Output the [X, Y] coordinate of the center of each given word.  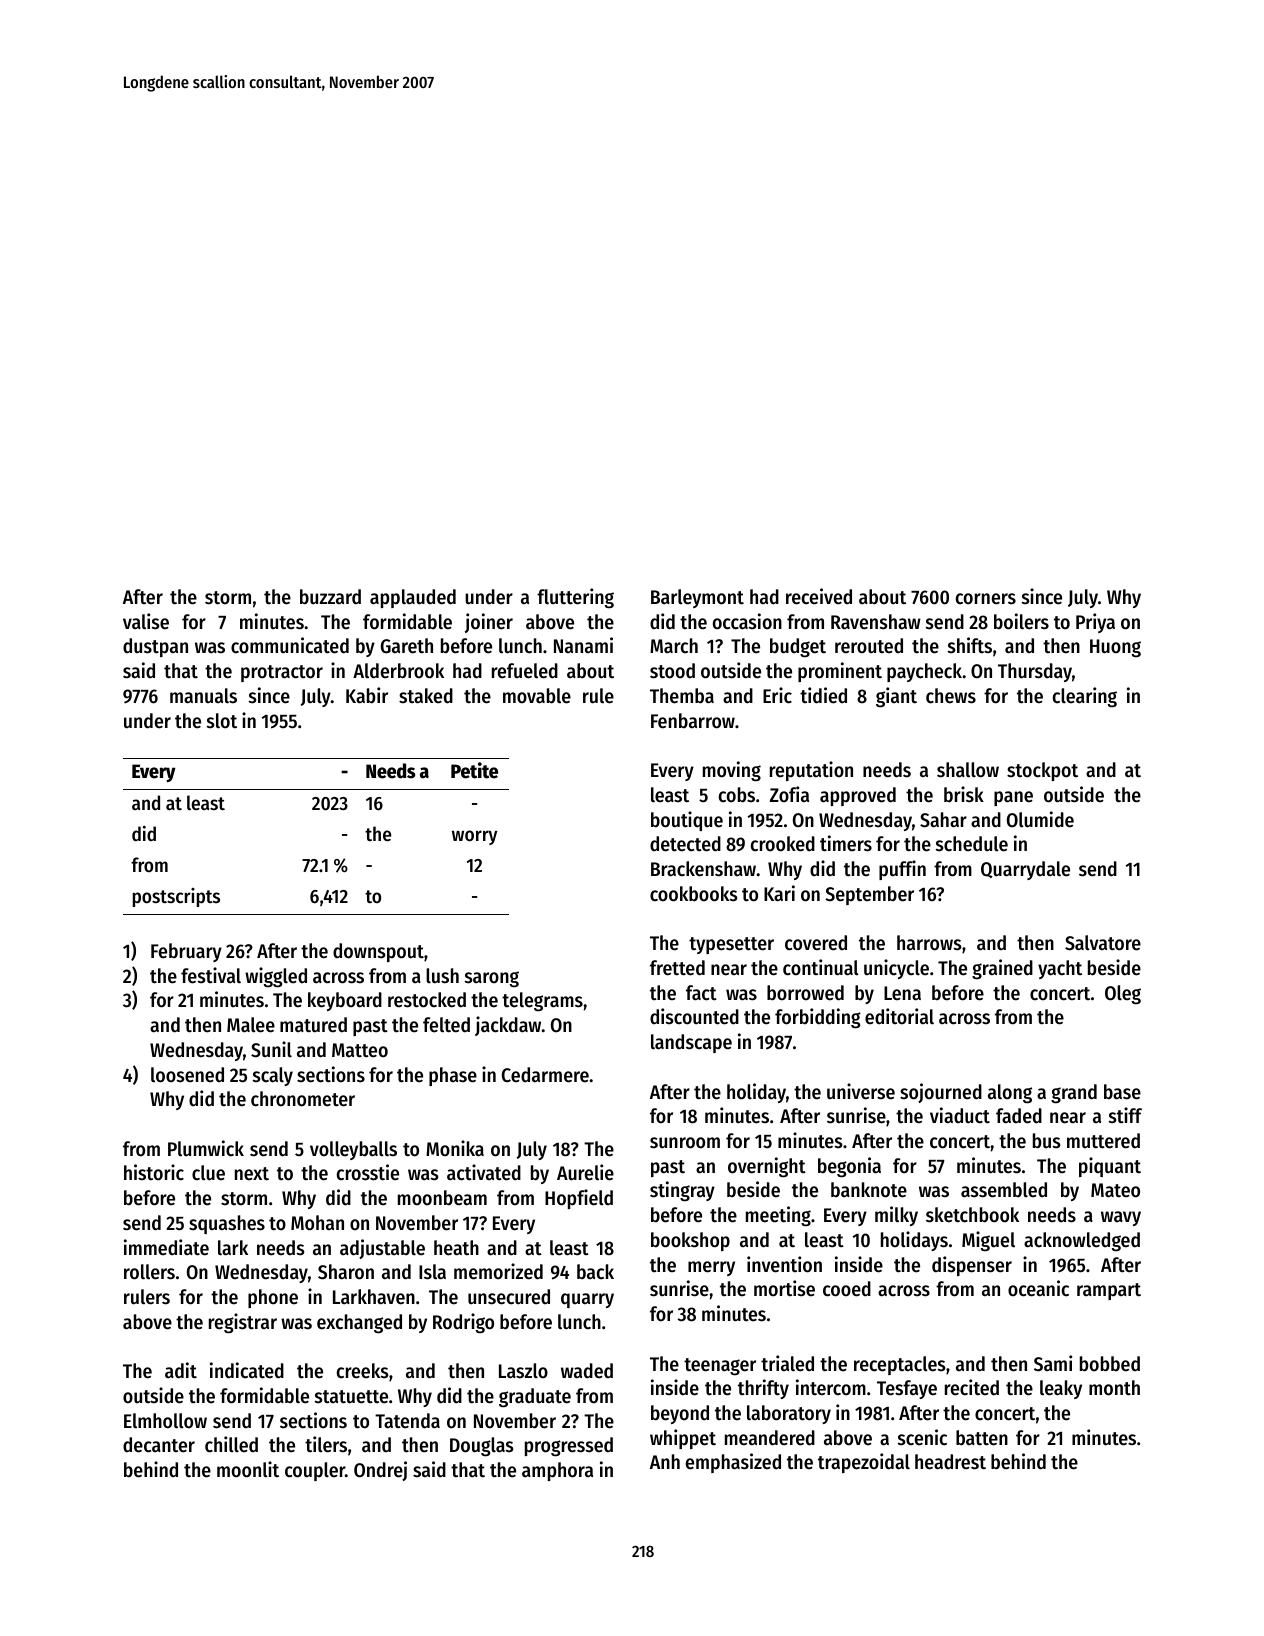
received [819, 596]
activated [484, 1172]
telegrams [542, 1002]
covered [816, 943]
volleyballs [353, 1150]
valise [146, 621]
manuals [203, 696]
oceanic [1038, 1288]
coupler [315, 1471]
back [595, 1272]
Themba [682, 696]
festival [211, 975]
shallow [968, 770]
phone [273, 1298]
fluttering [575, 598]
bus [1046, 1141]
